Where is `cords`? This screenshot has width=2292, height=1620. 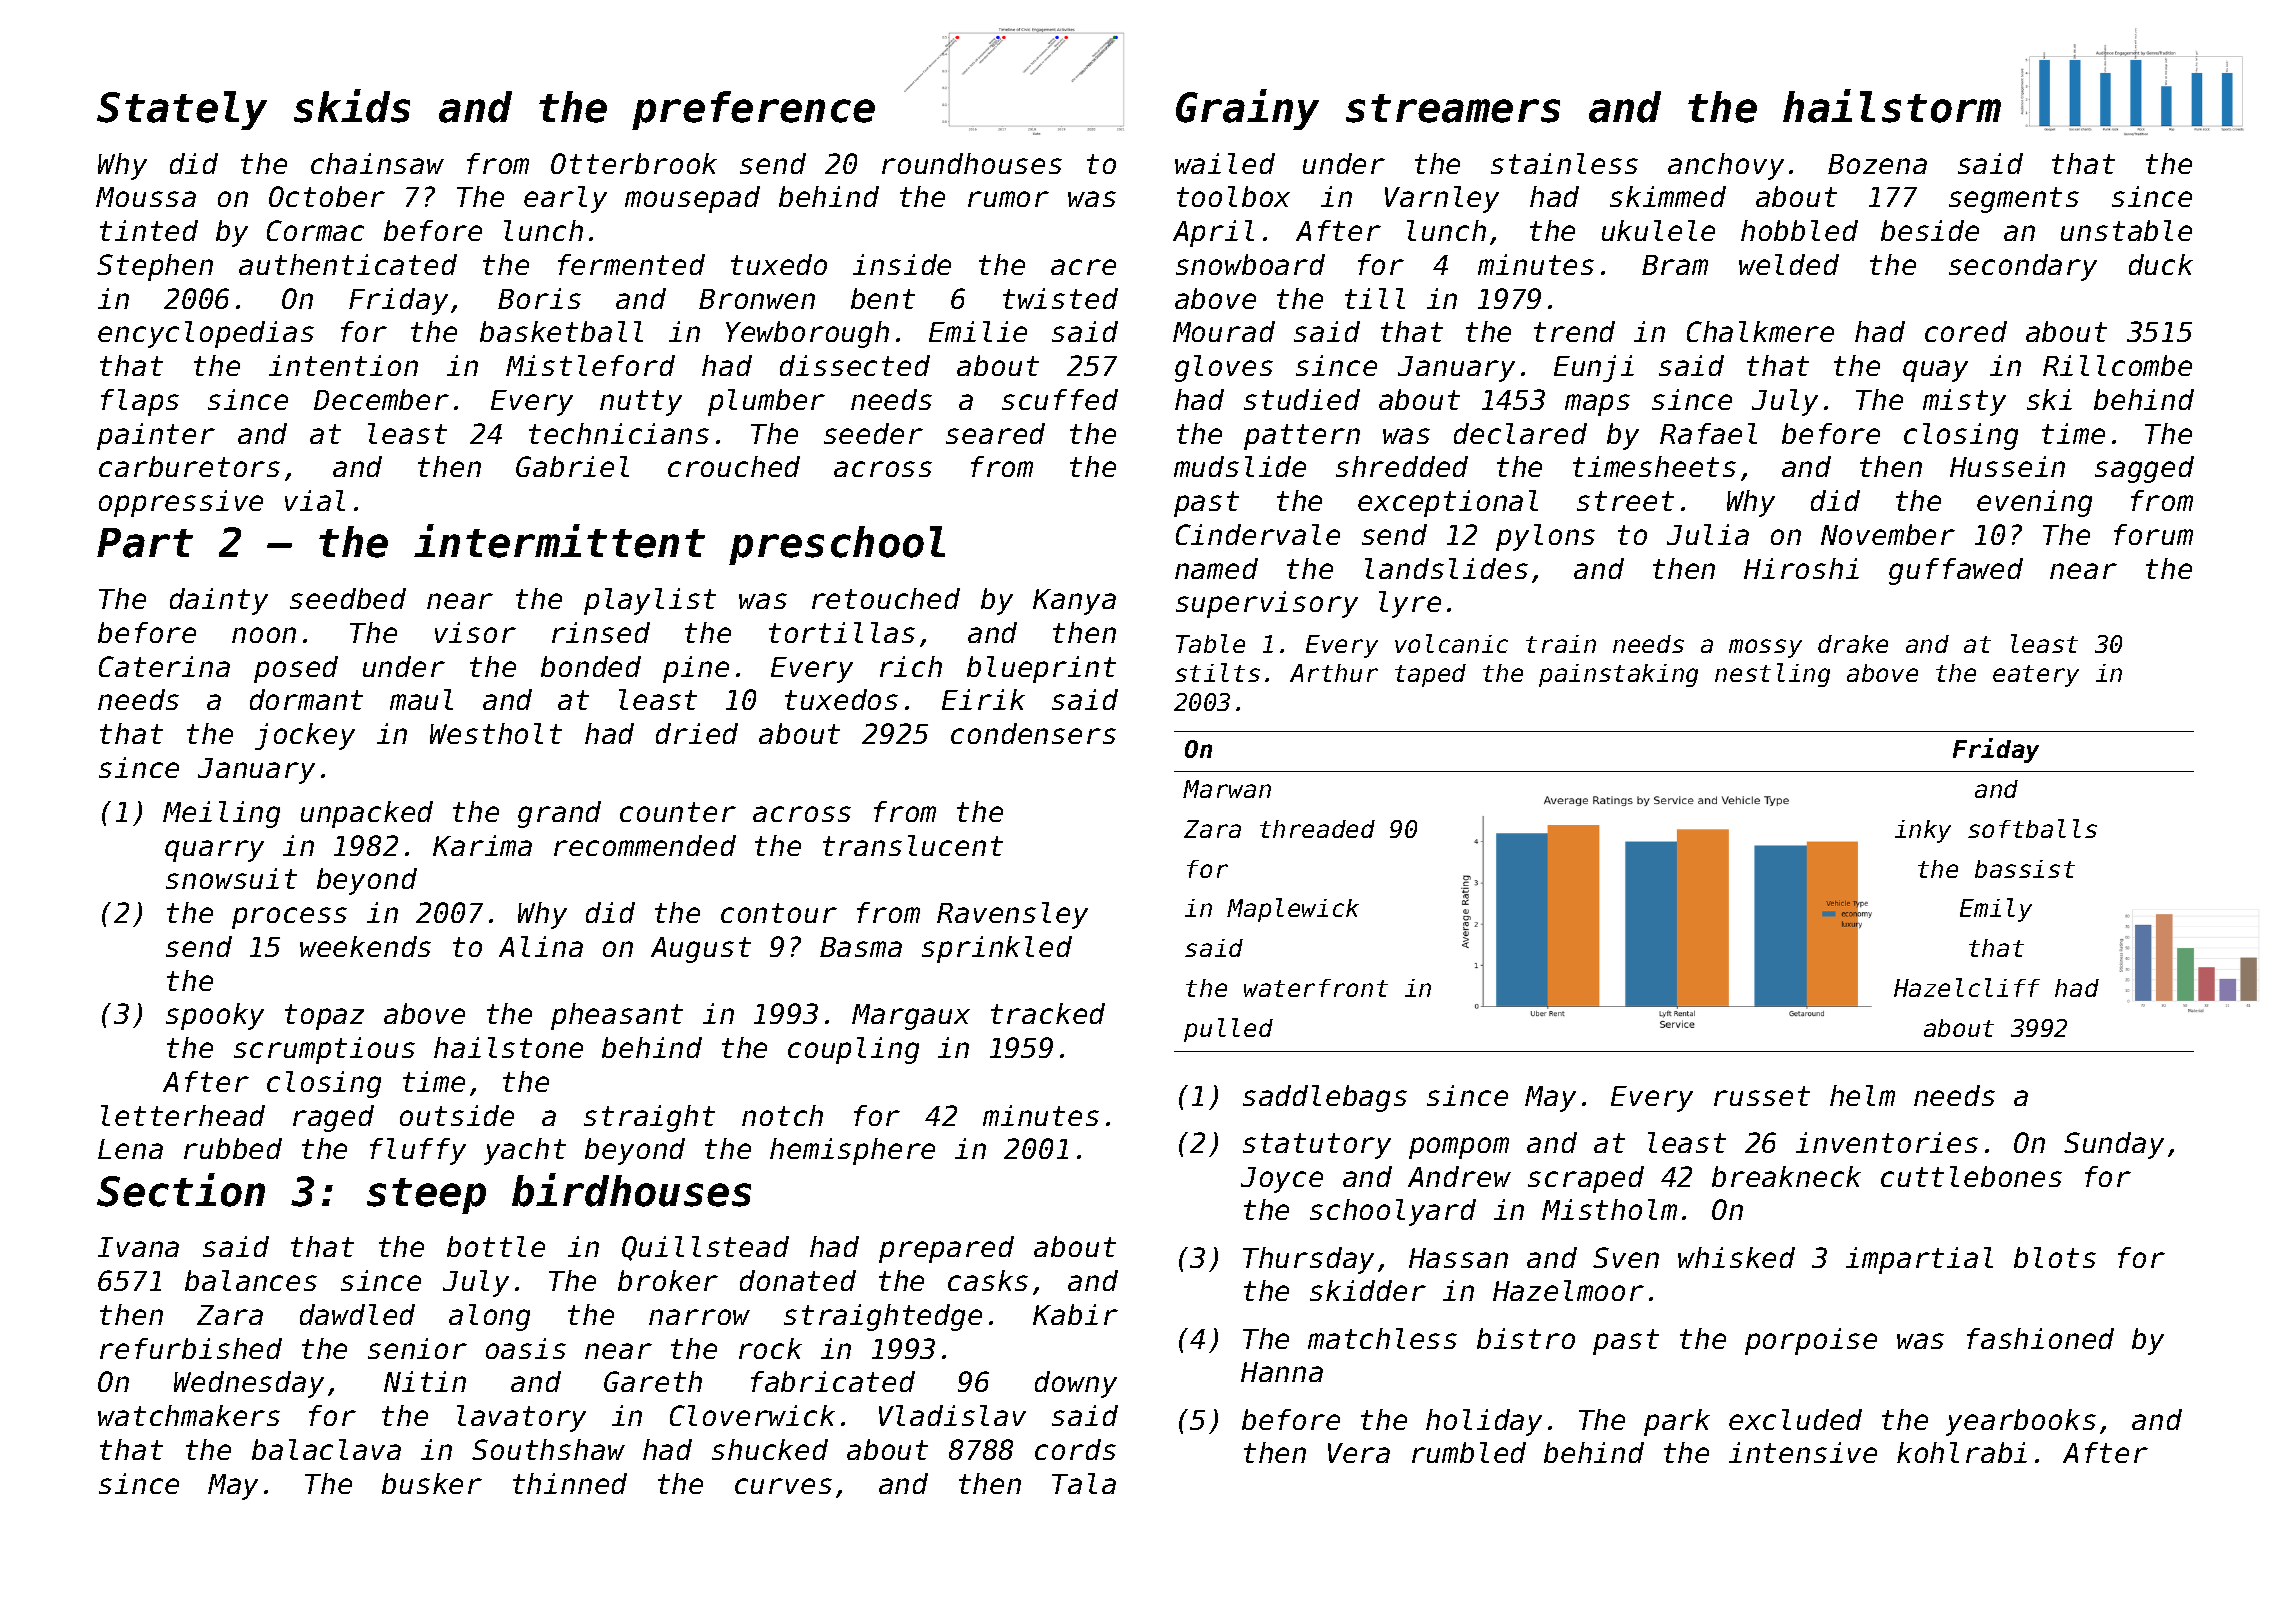 cords is located at coordinates (1075, 1449).
